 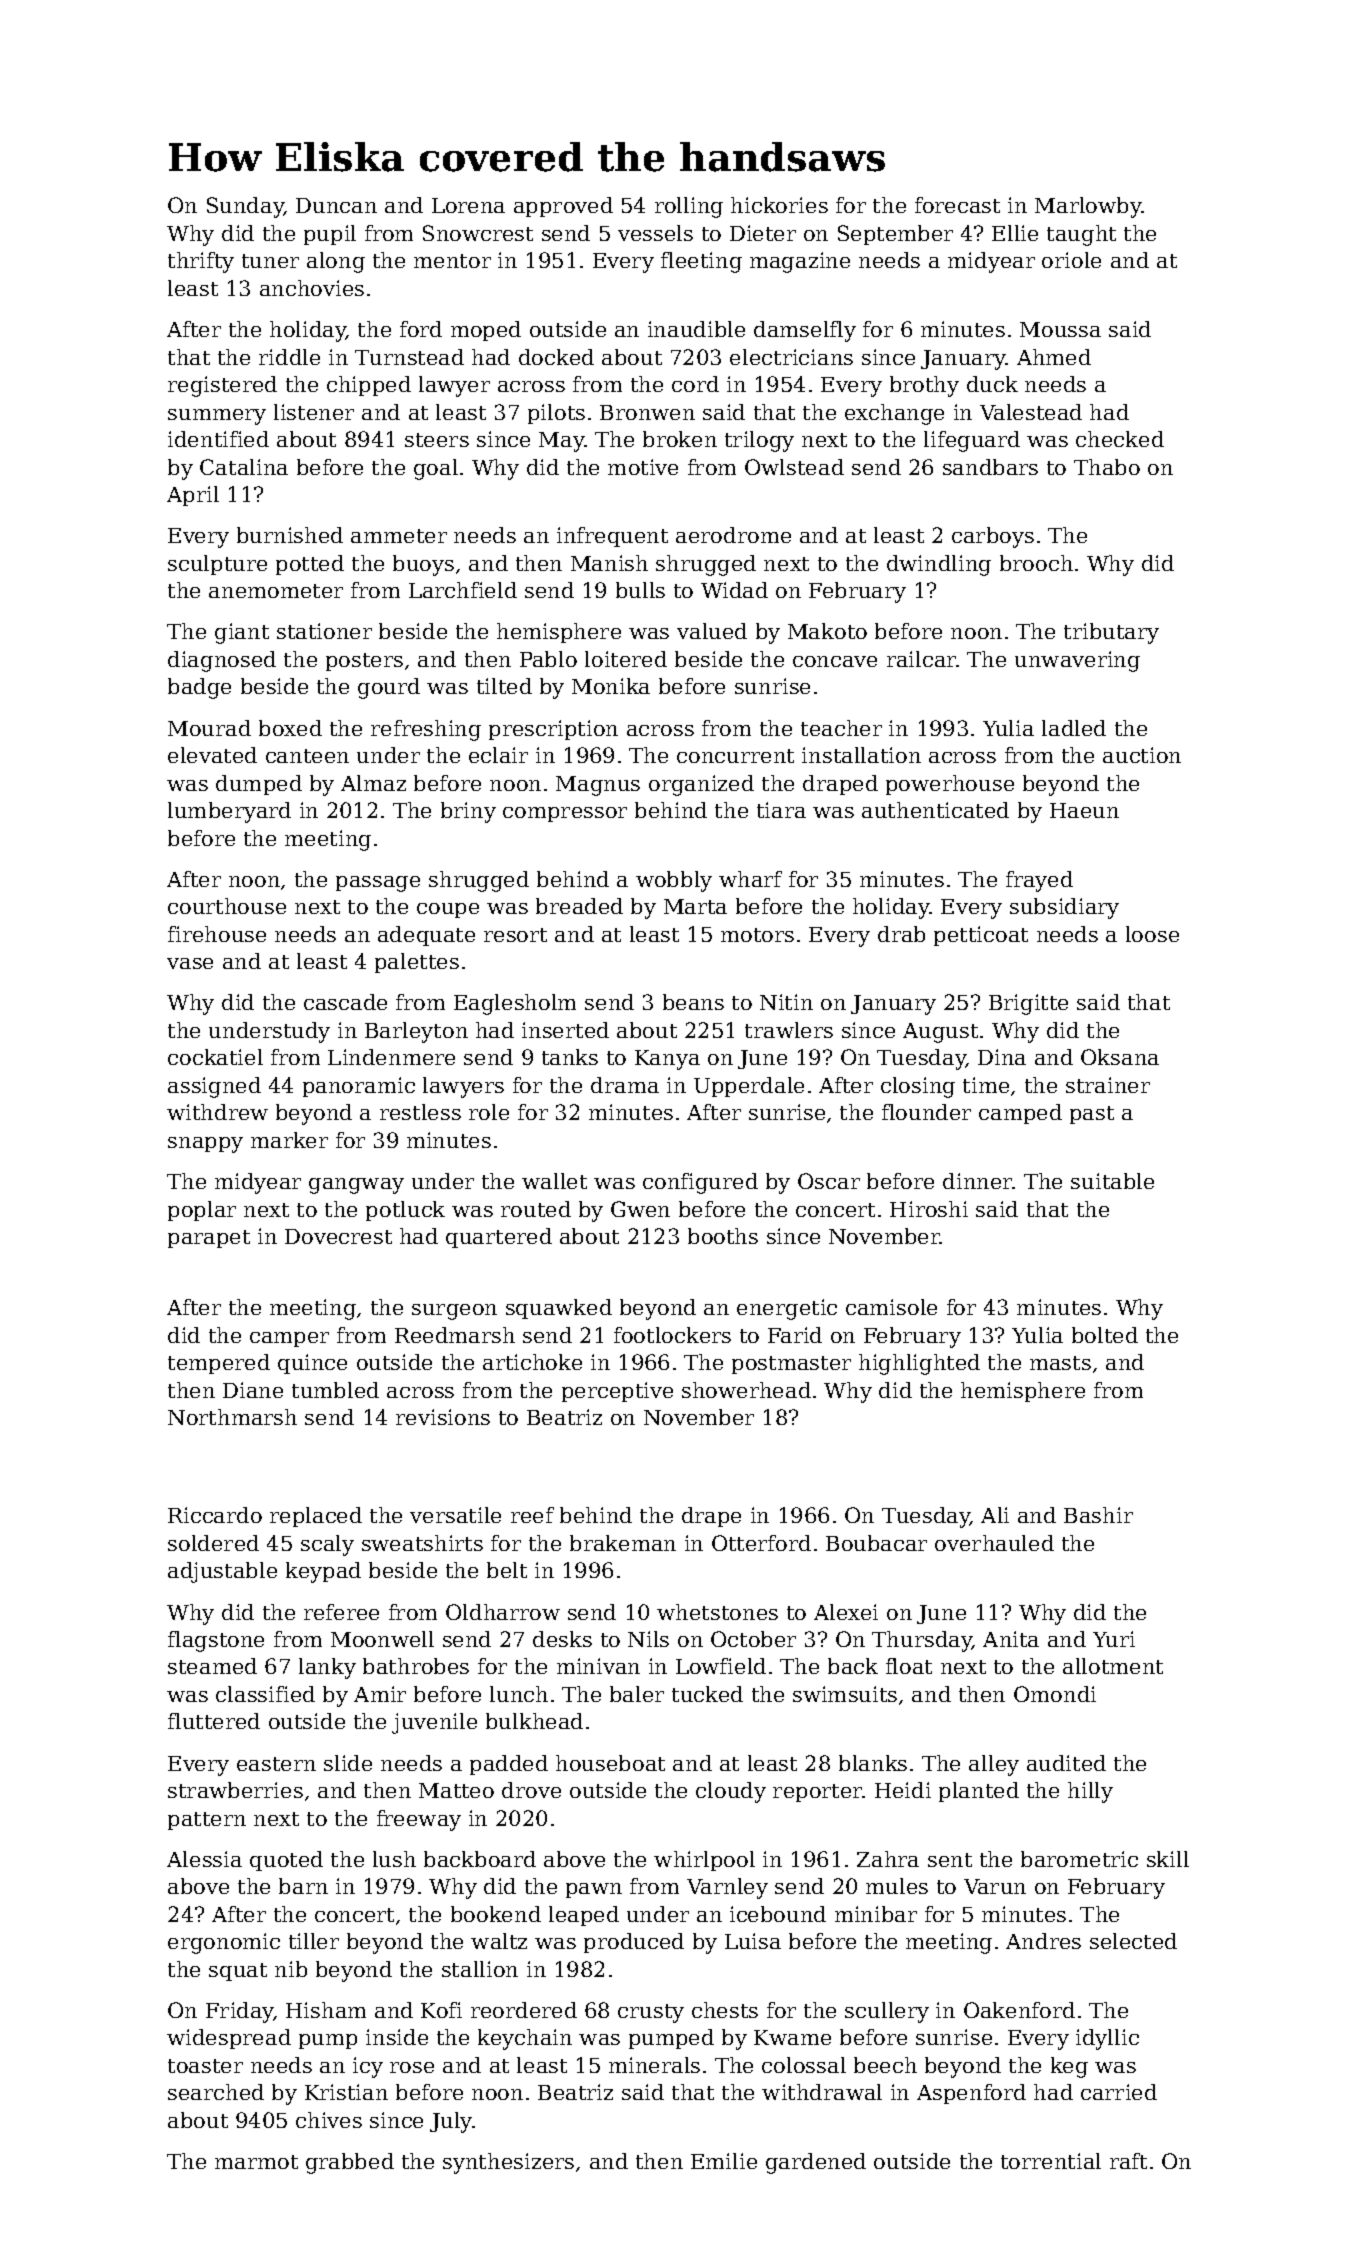 I want to click on broken, so click(x=680, y=439).
